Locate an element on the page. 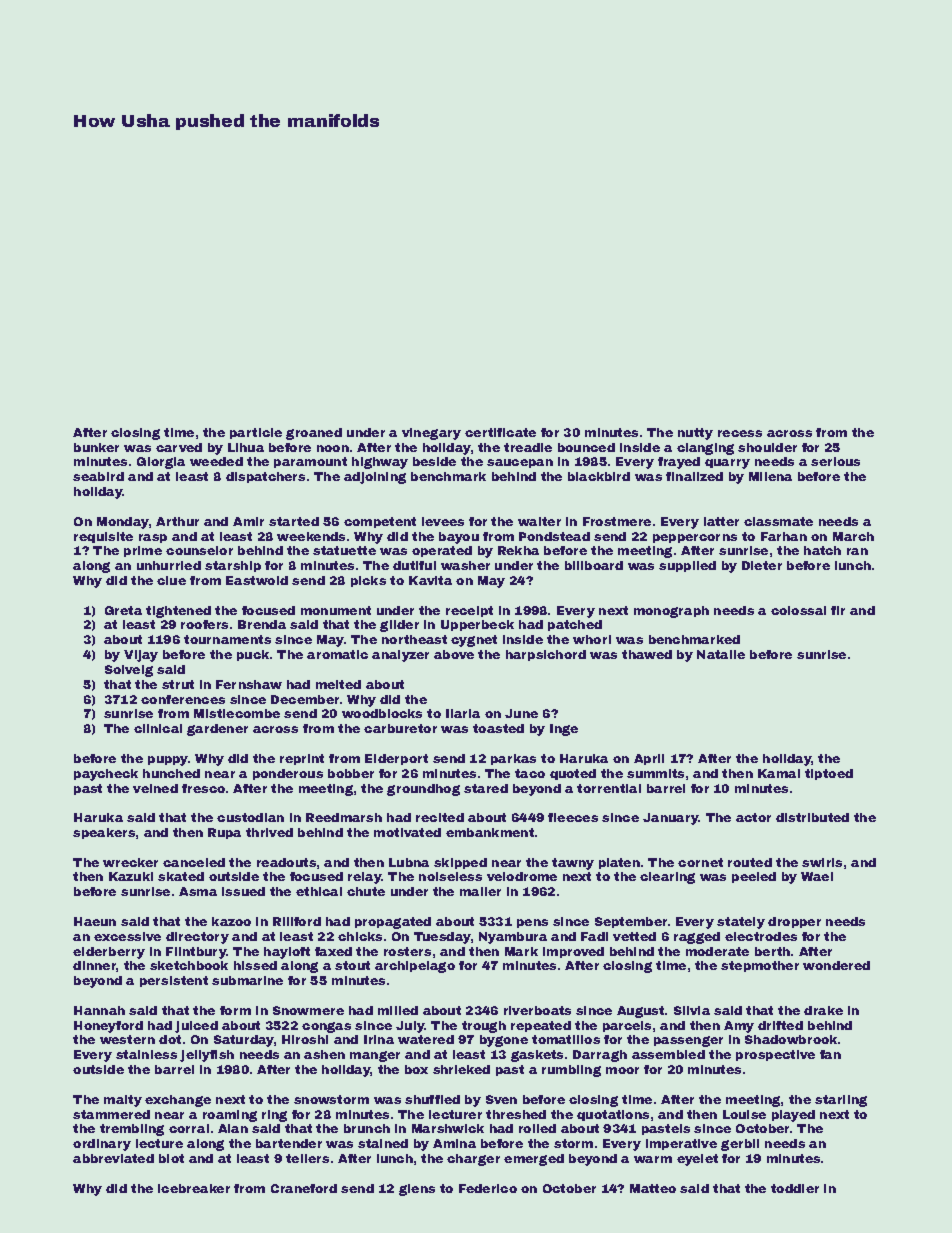 The width and height of the image is (952, 1233). Tuesday is located at coordinates (442, 938).
